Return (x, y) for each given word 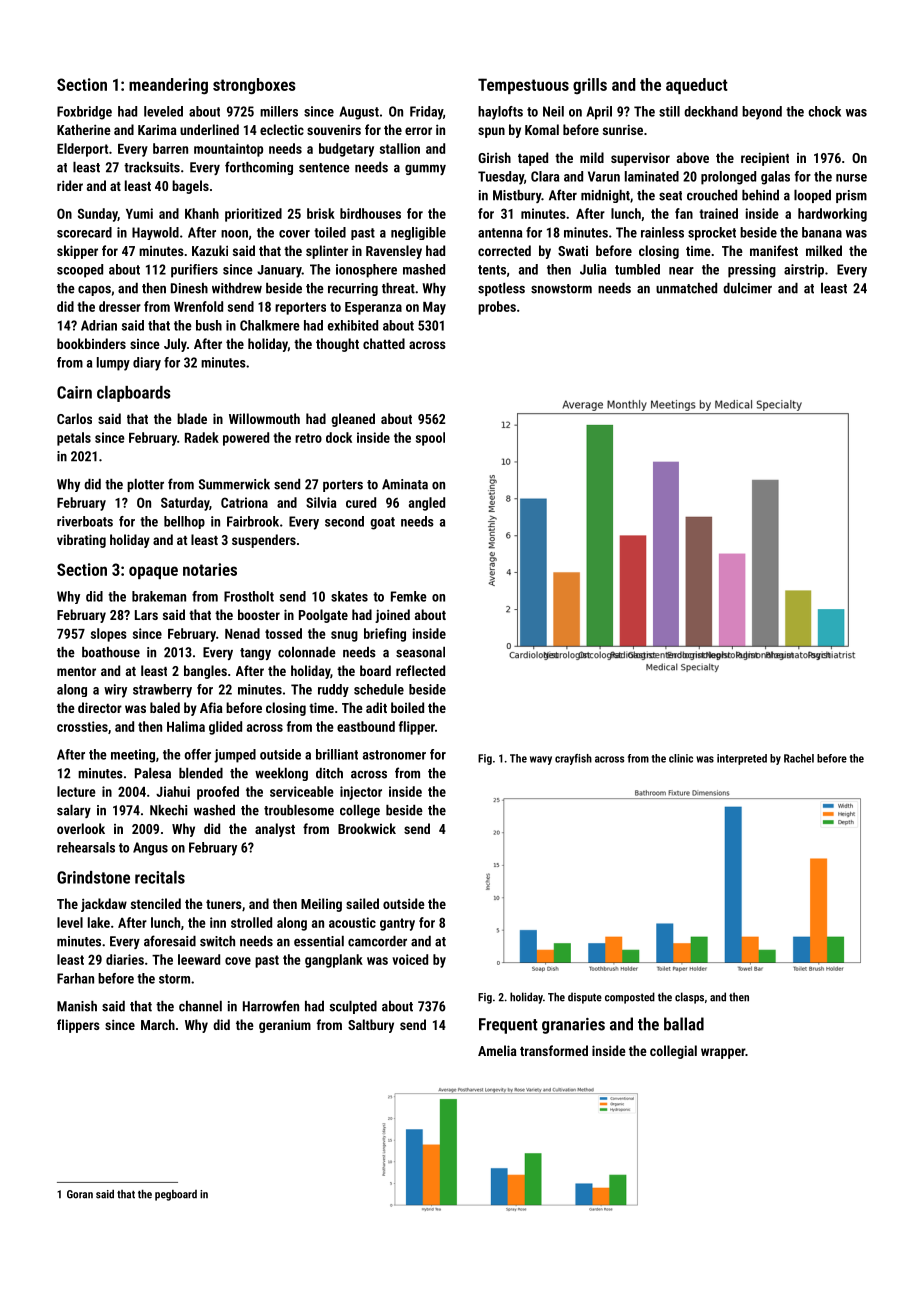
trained (718, 213)
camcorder (377, 941)
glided (225, 728)
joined (392, 616)
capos (94, 290)
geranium (285, 1026)
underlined (209, 129)
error (418, 131)
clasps (689, 998)
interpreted (742, 759)
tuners (224, 904)
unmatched (686, 288)
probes (497, 308)
